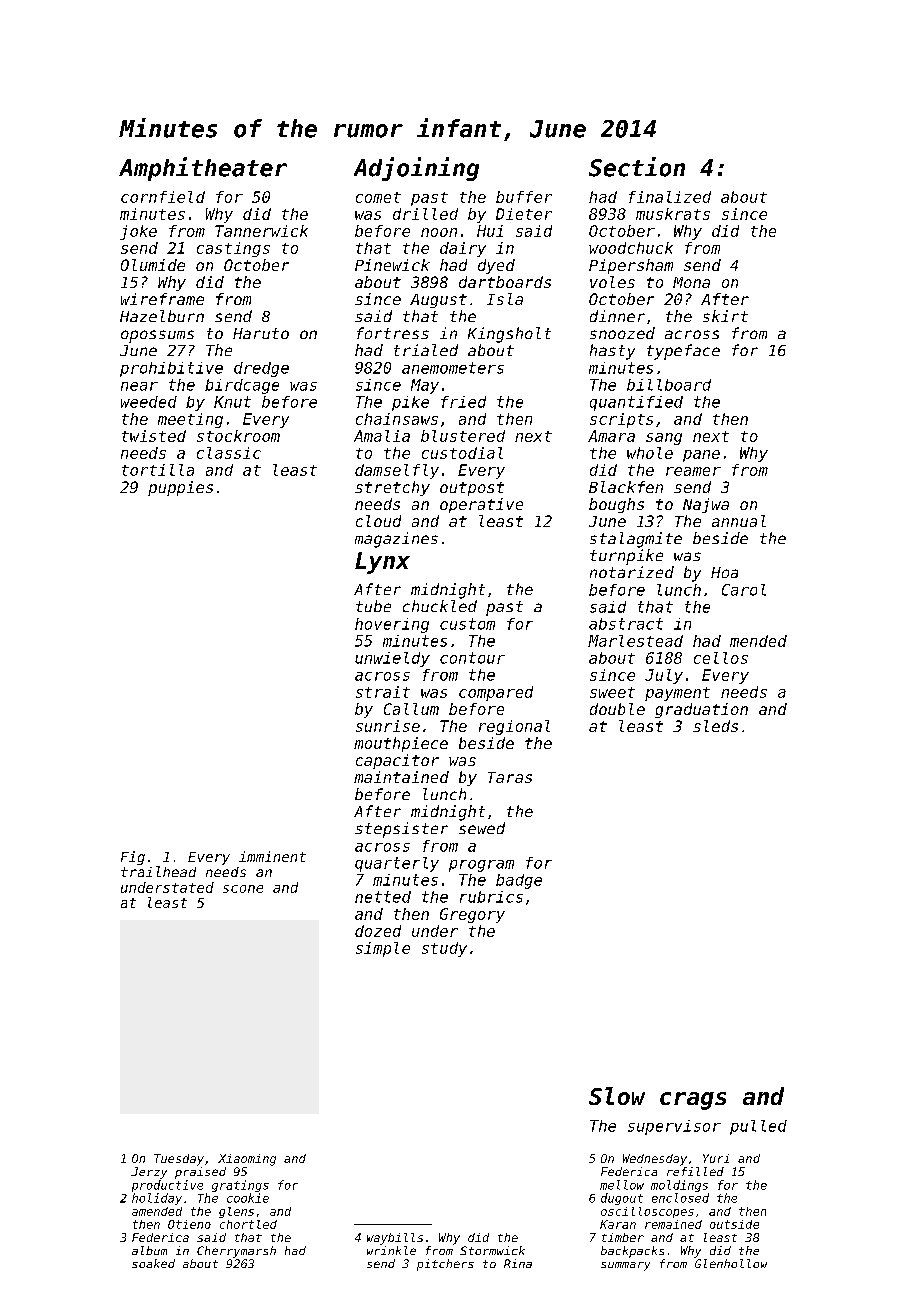 This image has width=908, height=1316. What do you see at coordinates (383, 949) in the image?
I see `simple` at bounding box center [383, 949].
